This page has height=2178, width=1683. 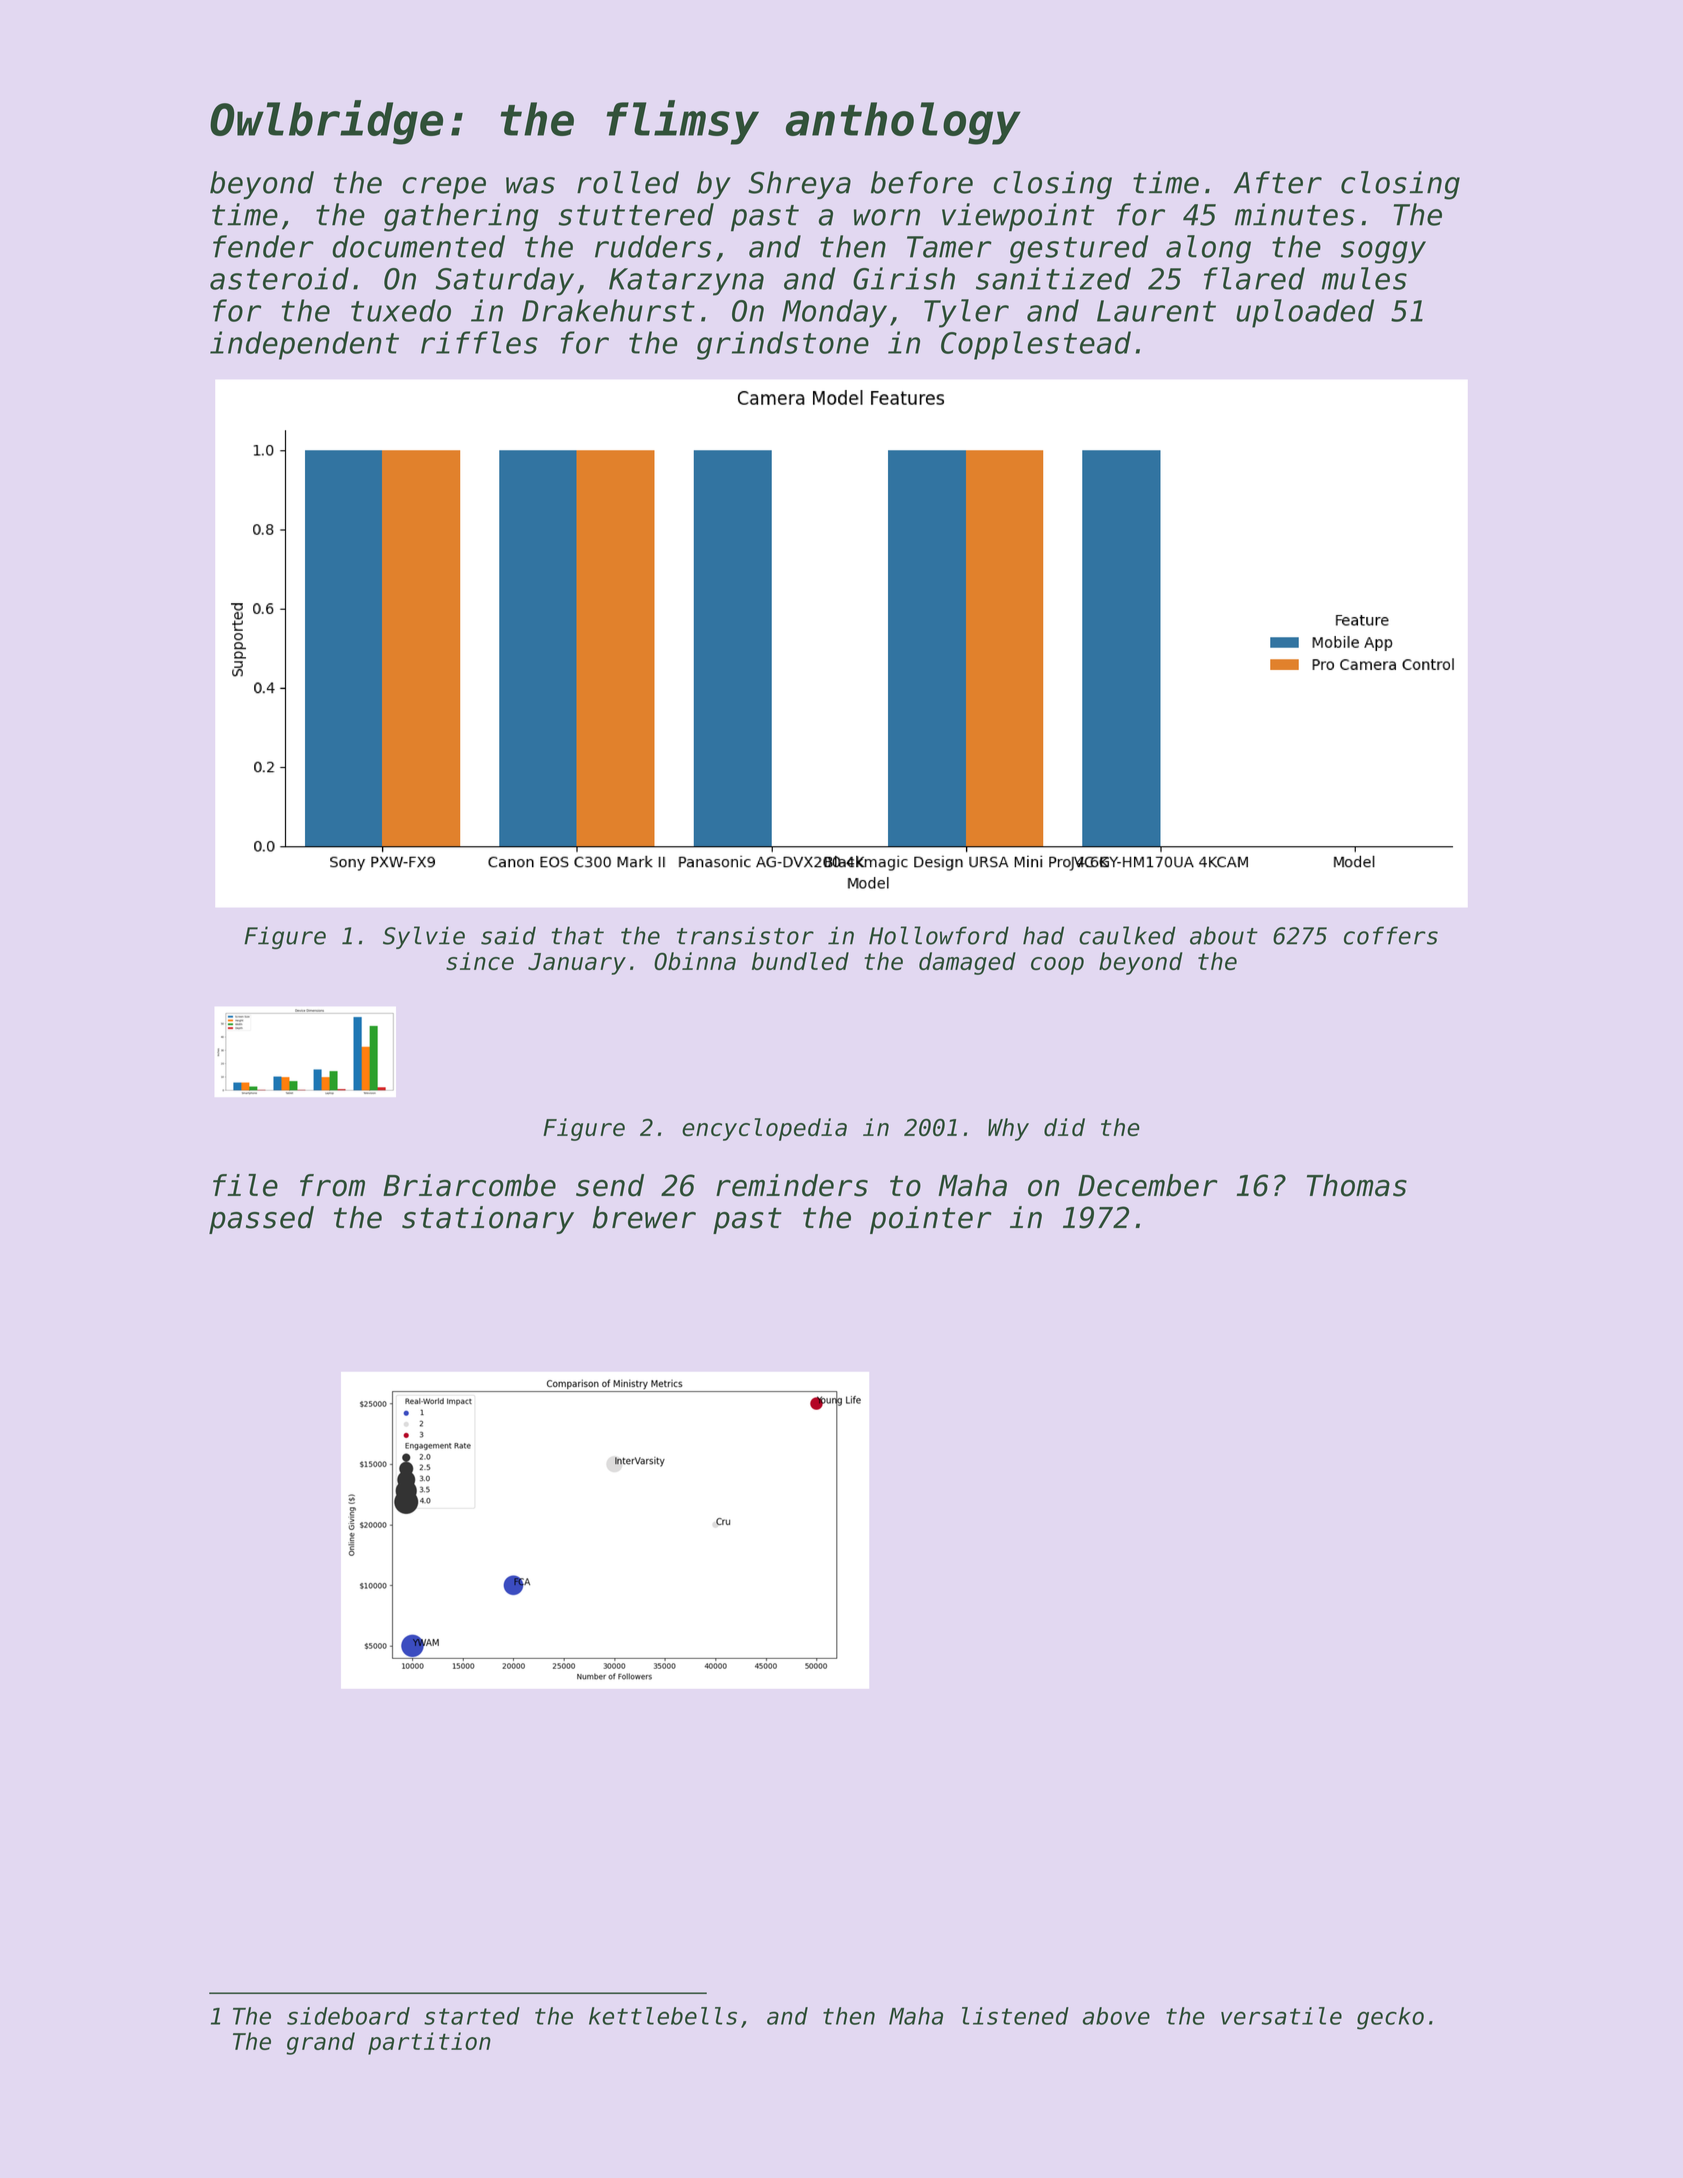 What do you see at coordinates (663, 2016) in the page?
I see `kettlebells` at bounding box center [663, 2016].
